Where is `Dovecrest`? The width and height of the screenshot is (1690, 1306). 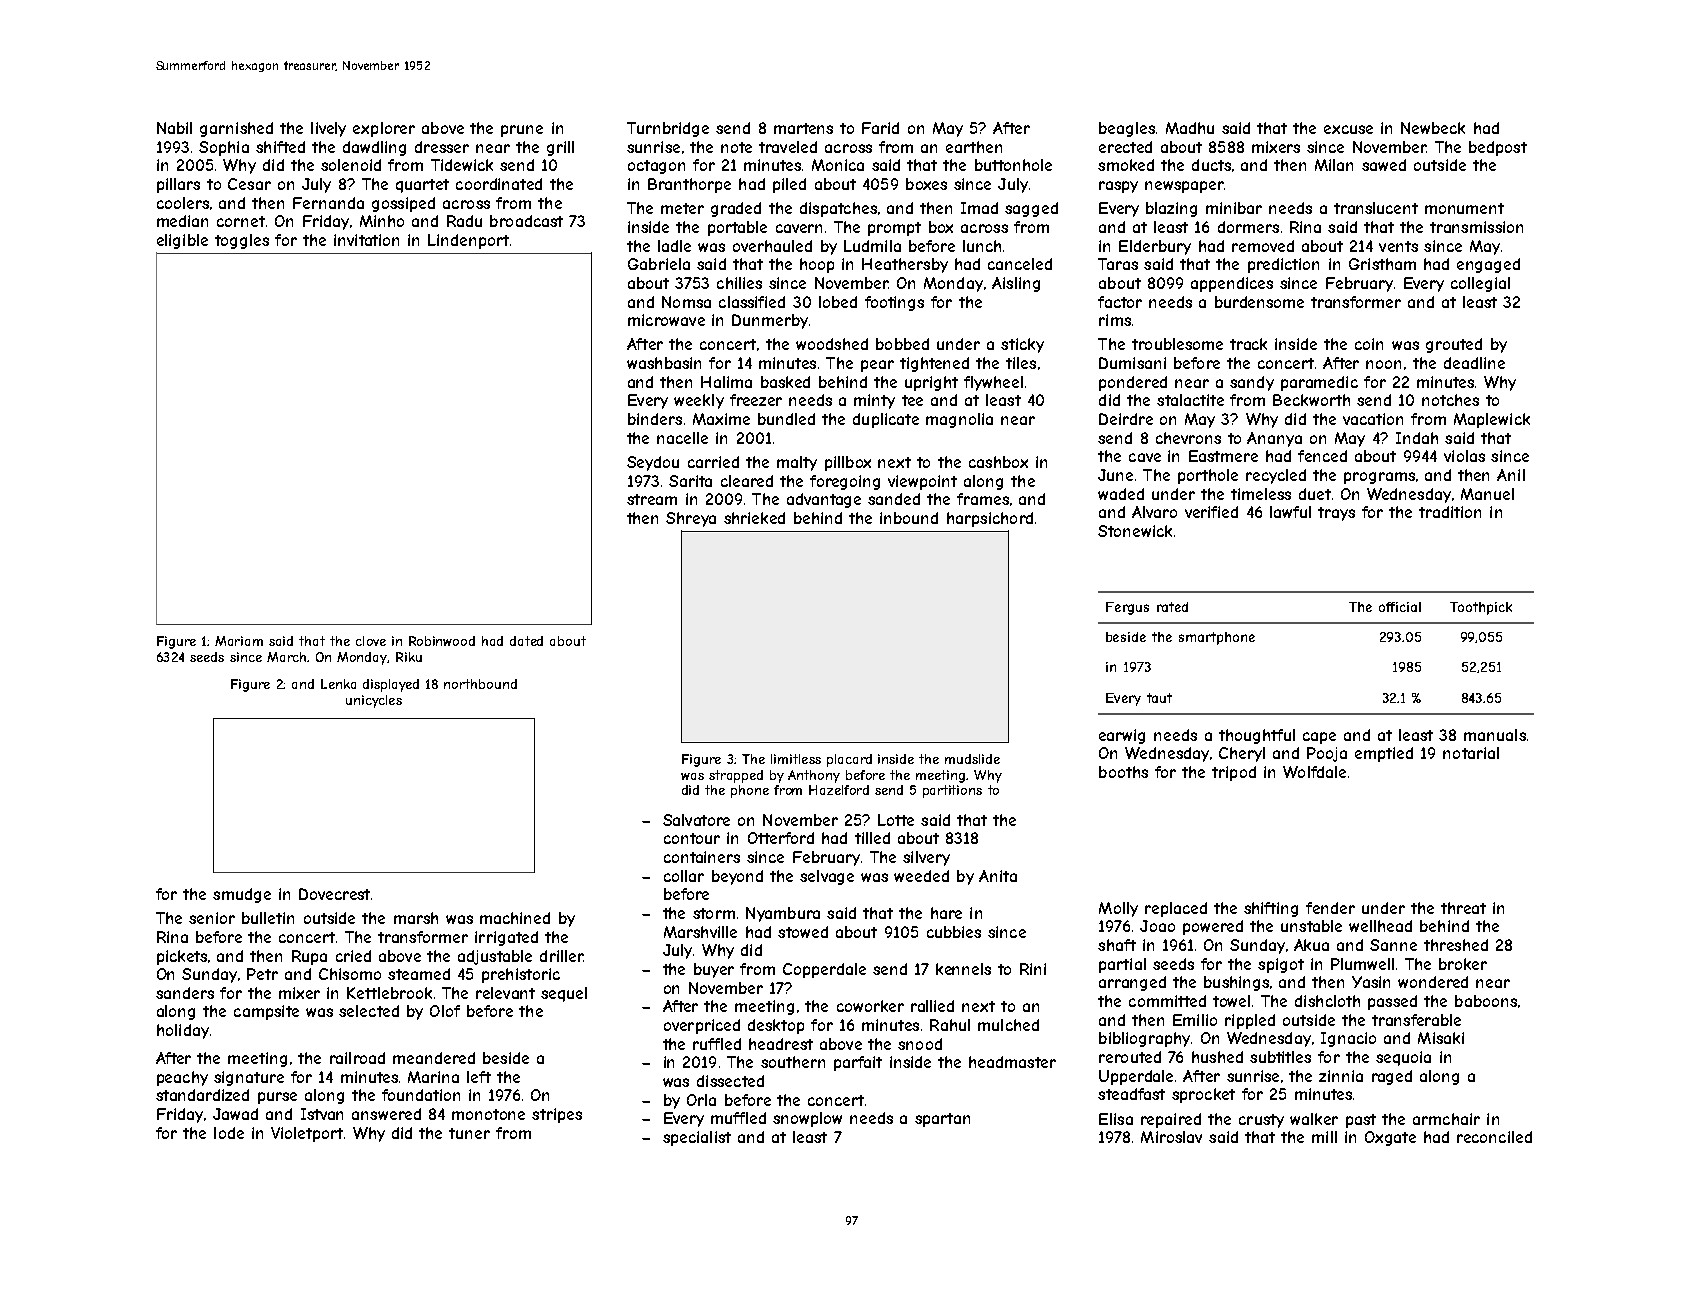 Dovecrest is located at coordinates (334, 894).
